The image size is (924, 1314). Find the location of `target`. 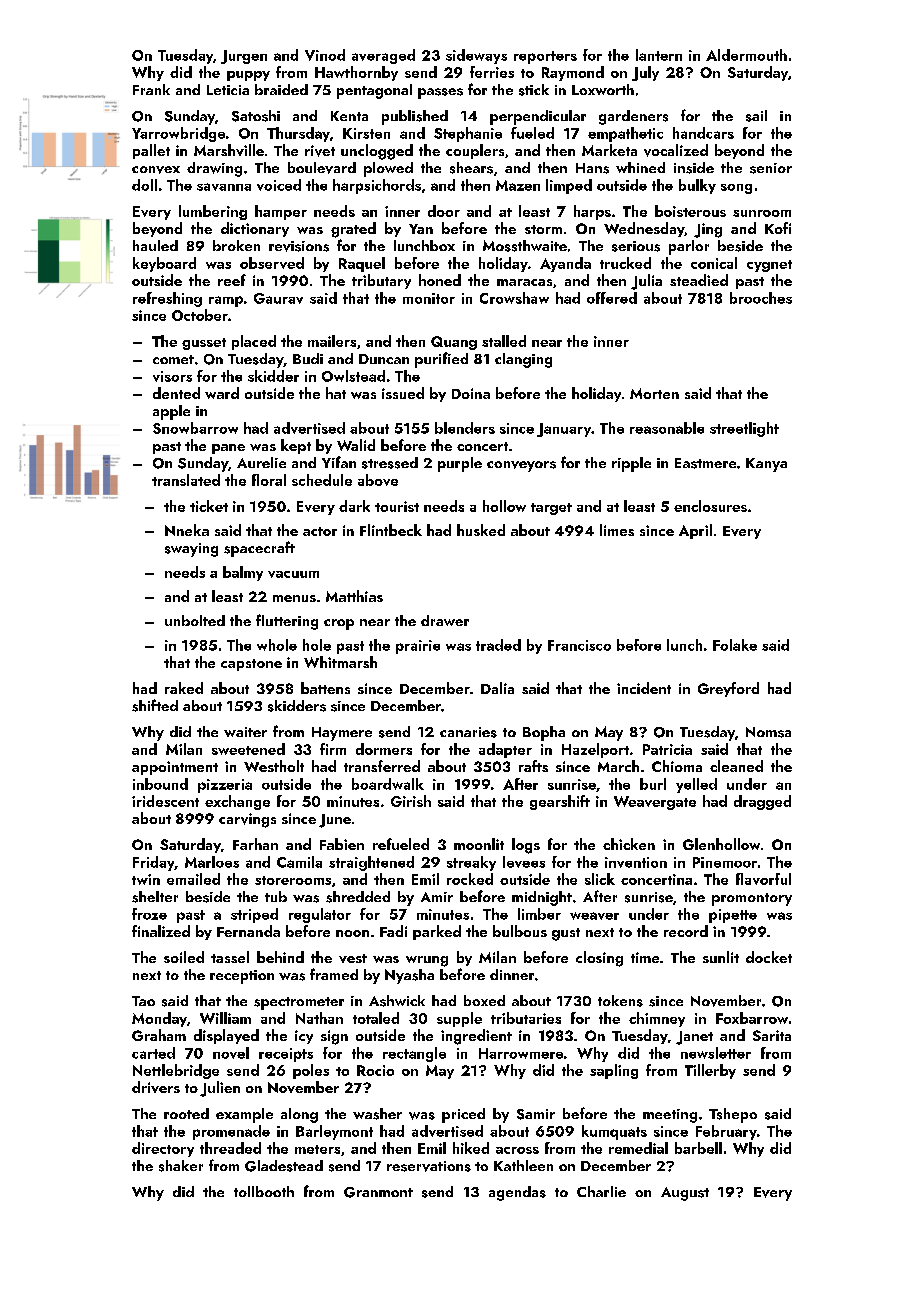

target is located at coordinates (551, 509).
